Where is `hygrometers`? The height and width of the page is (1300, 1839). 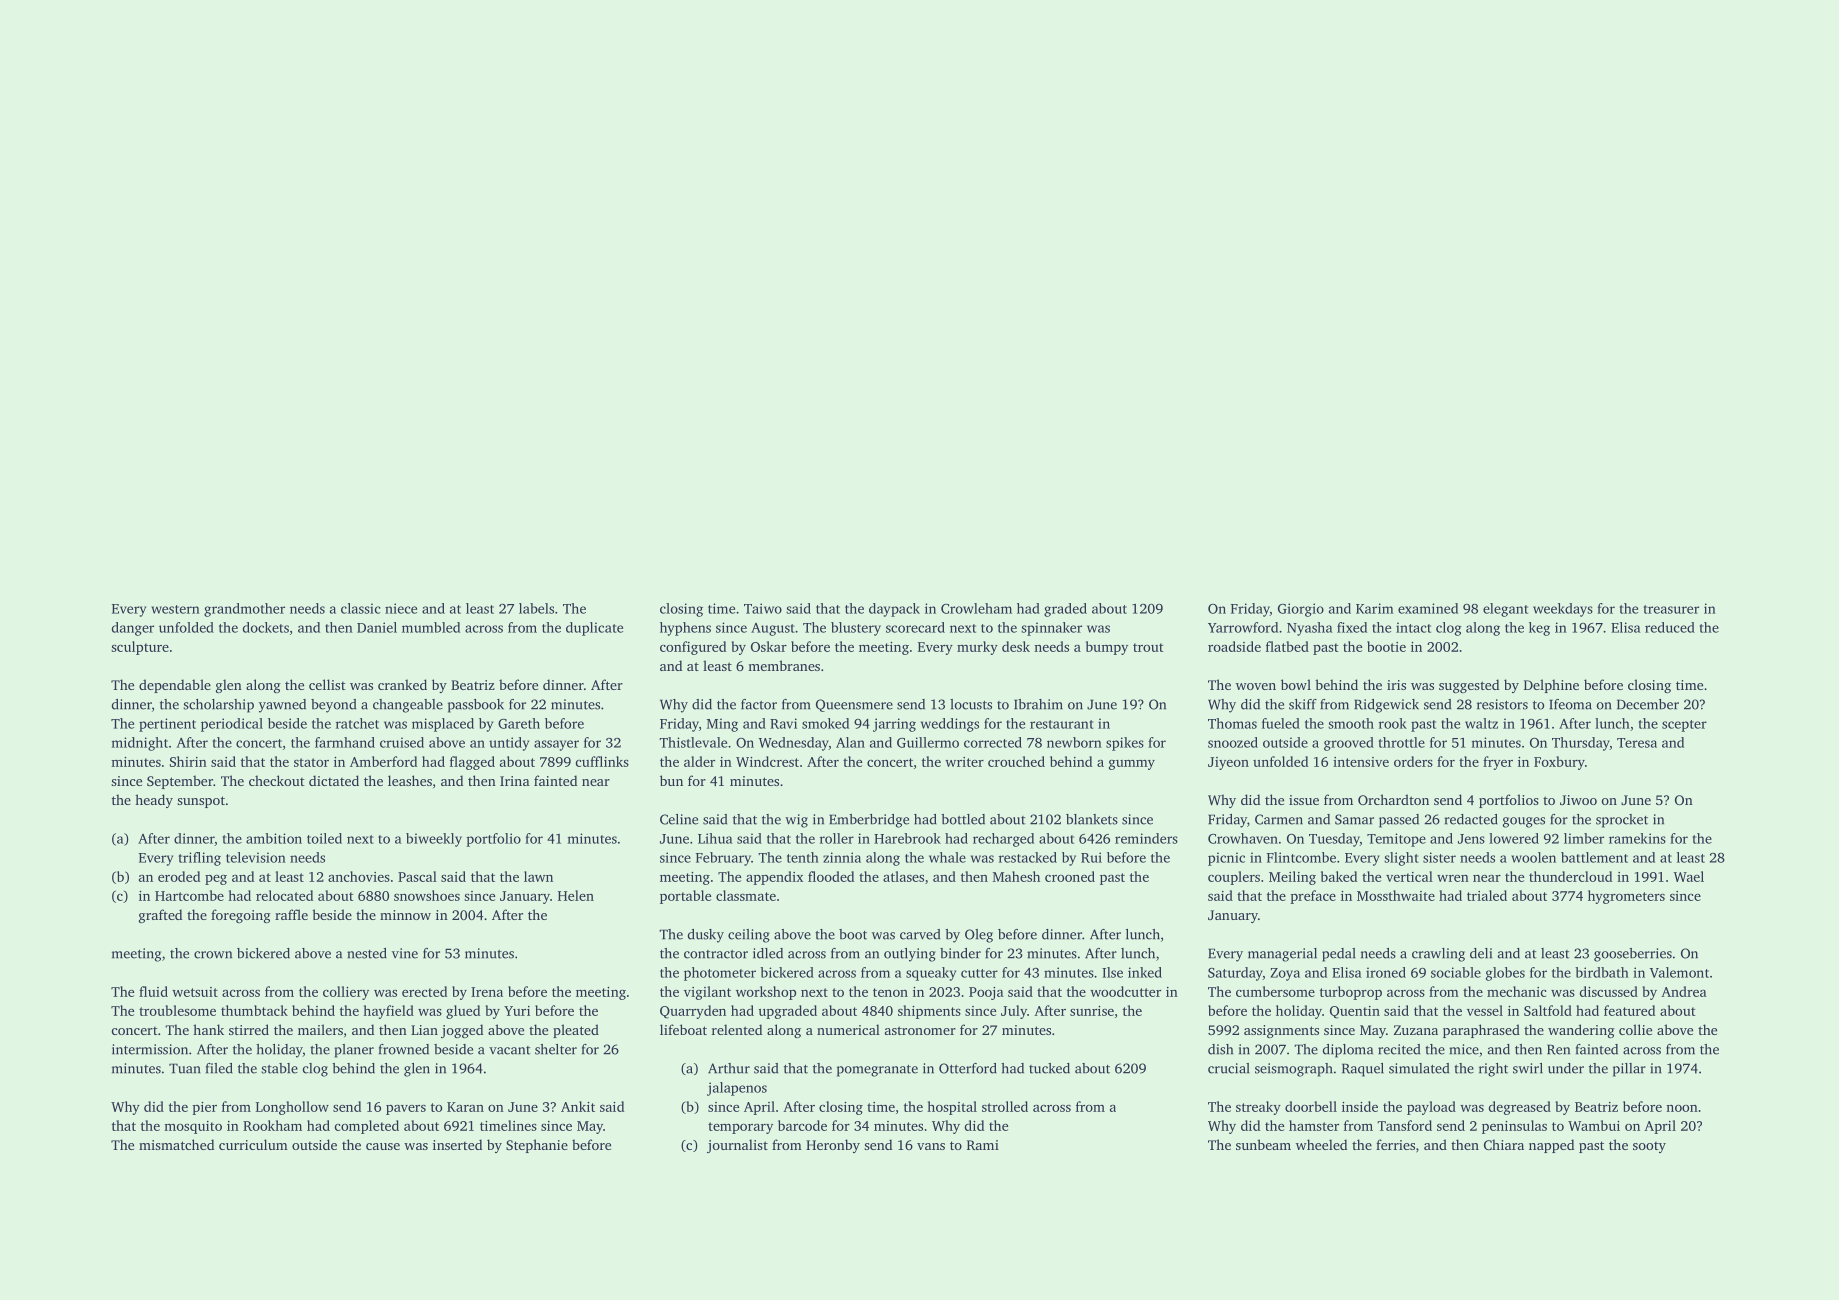 hygrometers is located at coordinates (1626, 897).
